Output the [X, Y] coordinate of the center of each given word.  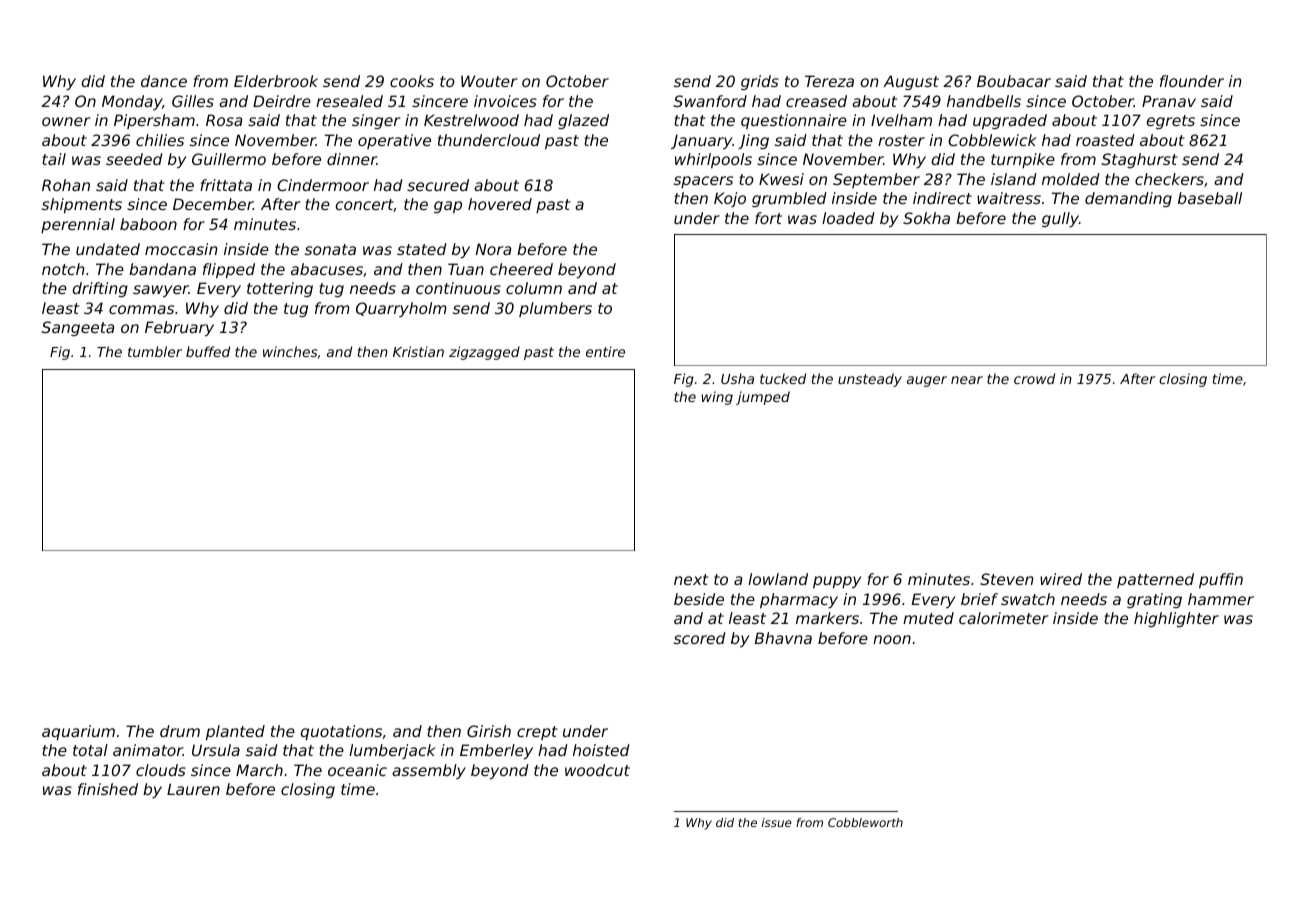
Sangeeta [78, 328]
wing [717, 398]
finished [108, 789]
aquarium [78, 732]
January [701, 141]
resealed [349, 101]
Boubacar [1014, 81]
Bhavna [783, 638]
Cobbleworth [865, 822]
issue [777, 822]
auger [927, 381]
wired [1061, 579]
